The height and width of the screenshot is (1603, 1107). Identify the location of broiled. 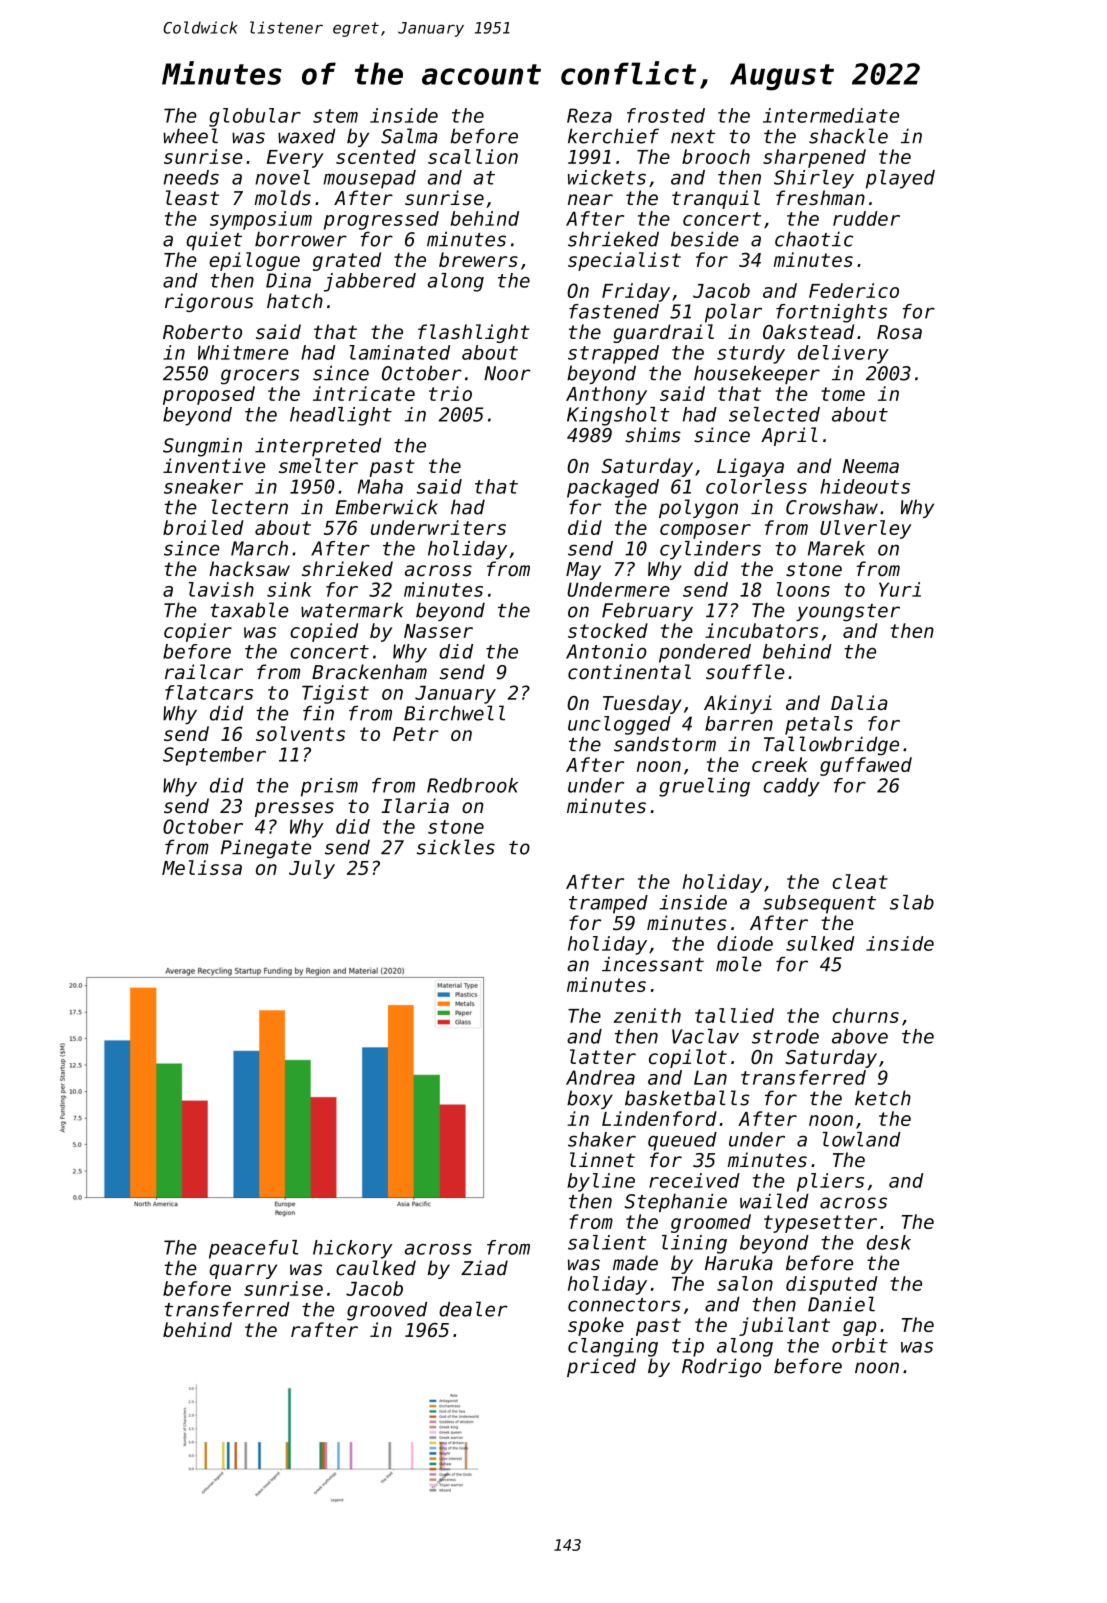
(203, 527).
